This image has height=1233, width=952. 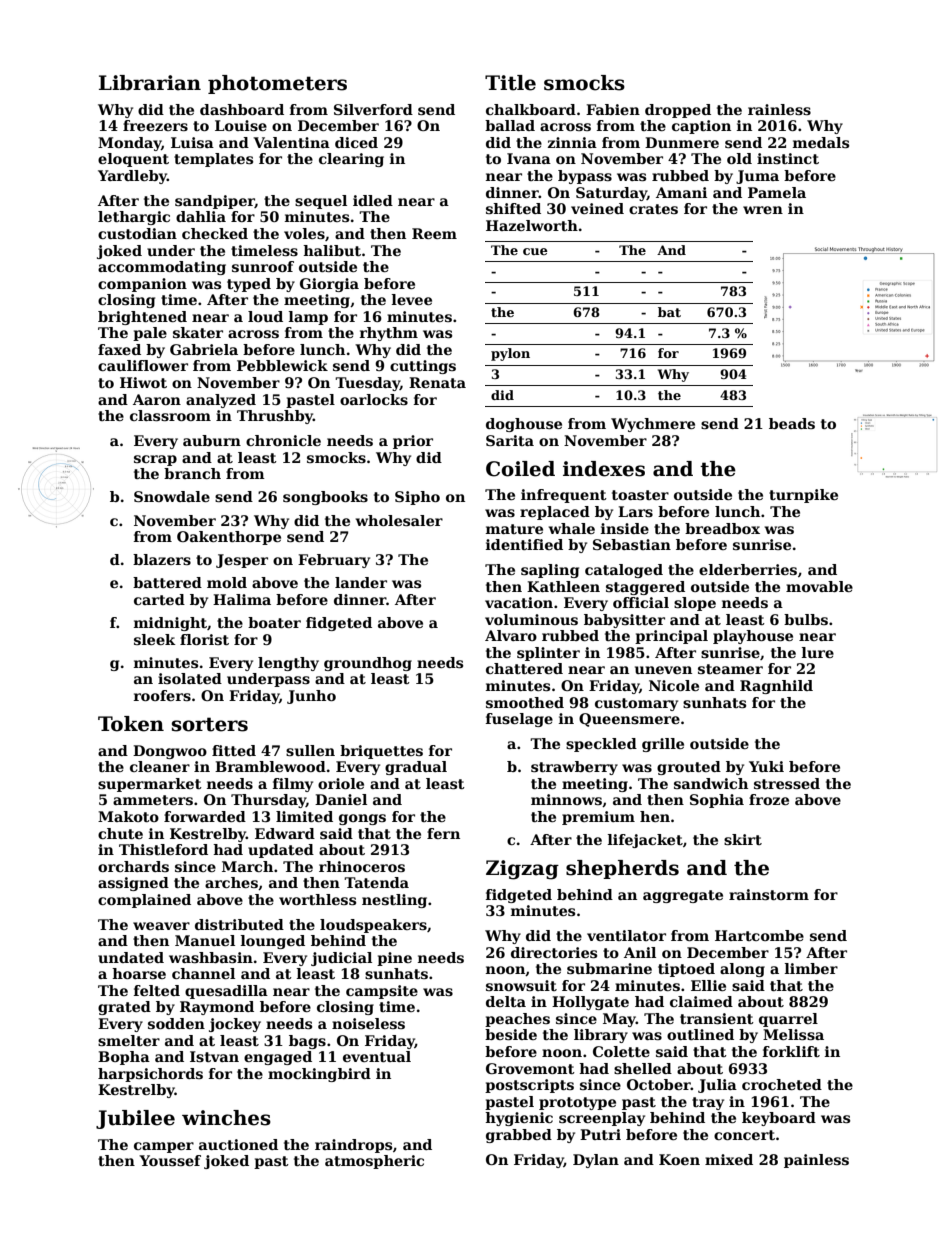 What do you see at coordinates (192, 142) in the image?
I see `Luisa` at bounding box center [192, 142].
